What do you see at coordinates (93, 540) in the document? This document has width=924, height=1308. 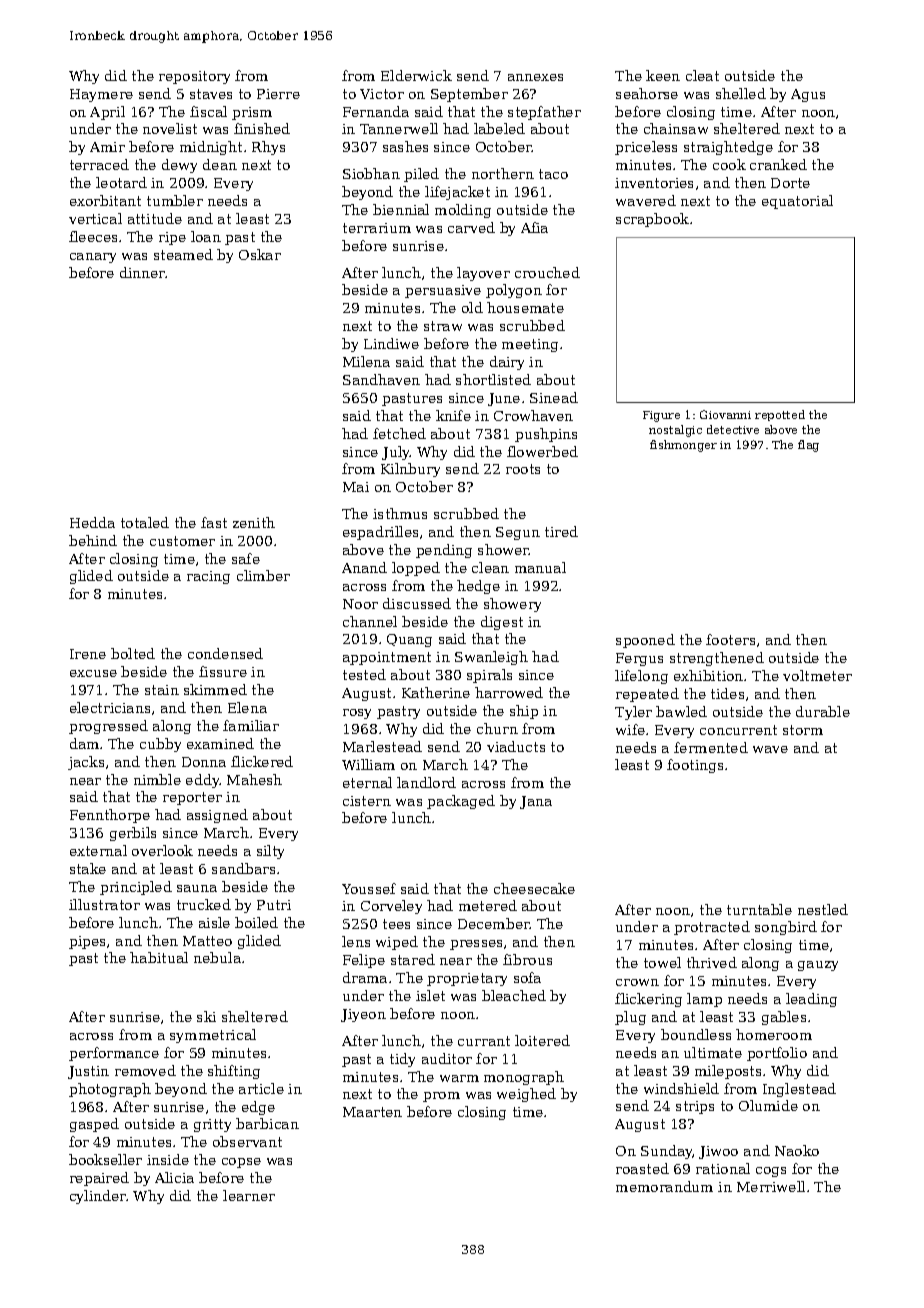 I see `behind` at bounding box center [93, 540].
